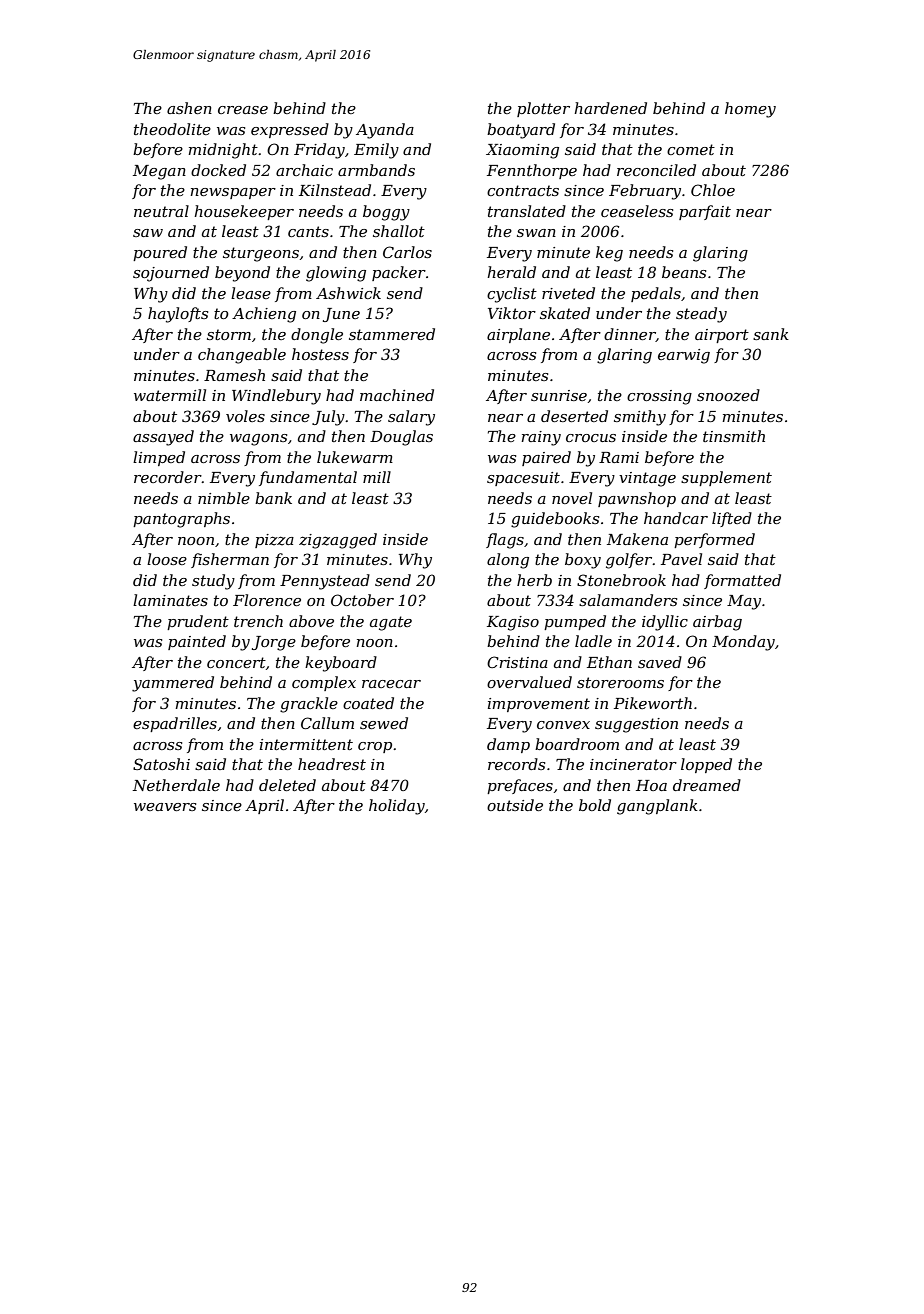 This page has width=924, height=1314. Describe the element at coordinates (223, 151) in the page. I see `midnight` at that location.
